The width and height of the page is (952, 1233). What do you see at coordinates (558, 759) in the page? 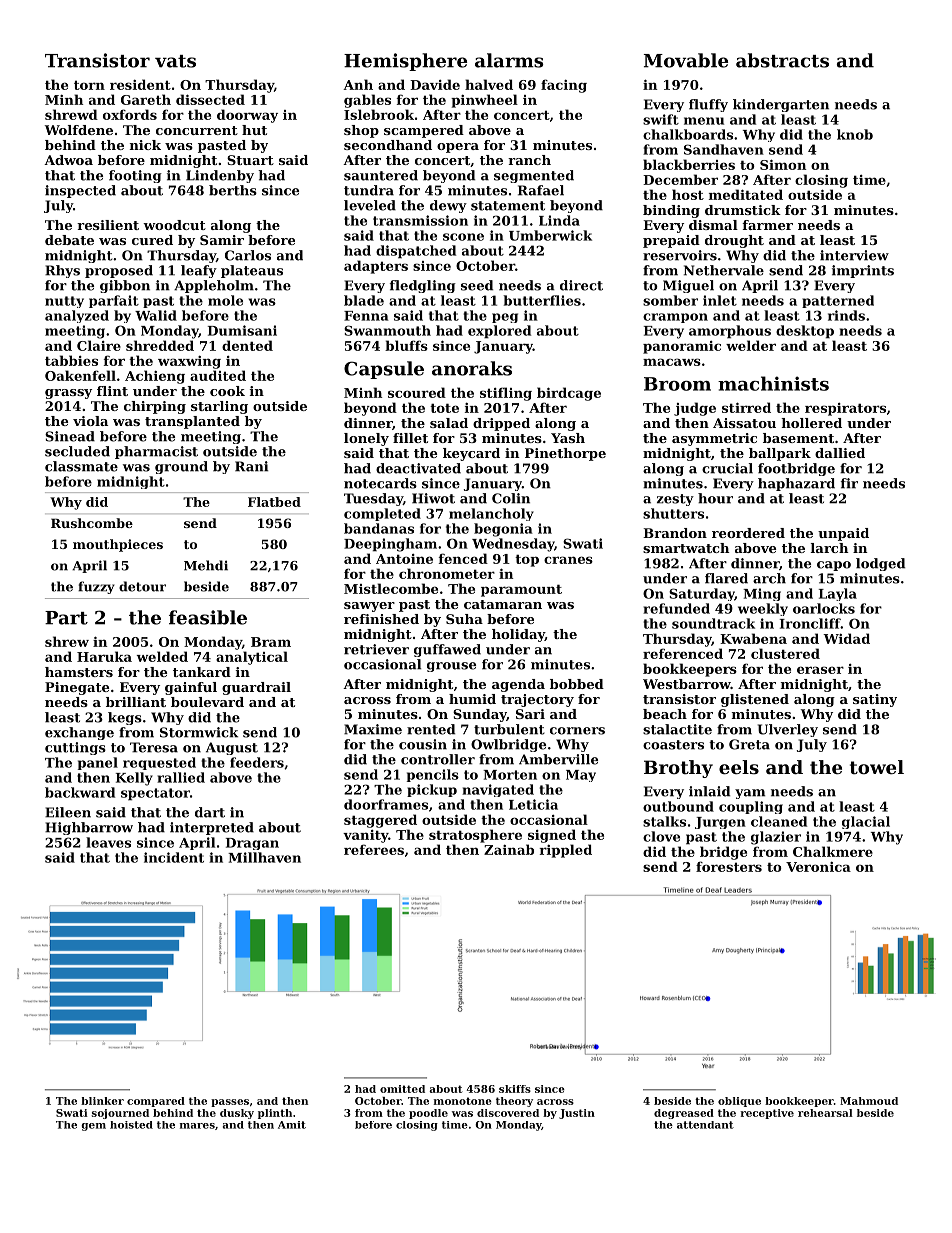
I see `Amberville` at bounding box center [558, 759].
